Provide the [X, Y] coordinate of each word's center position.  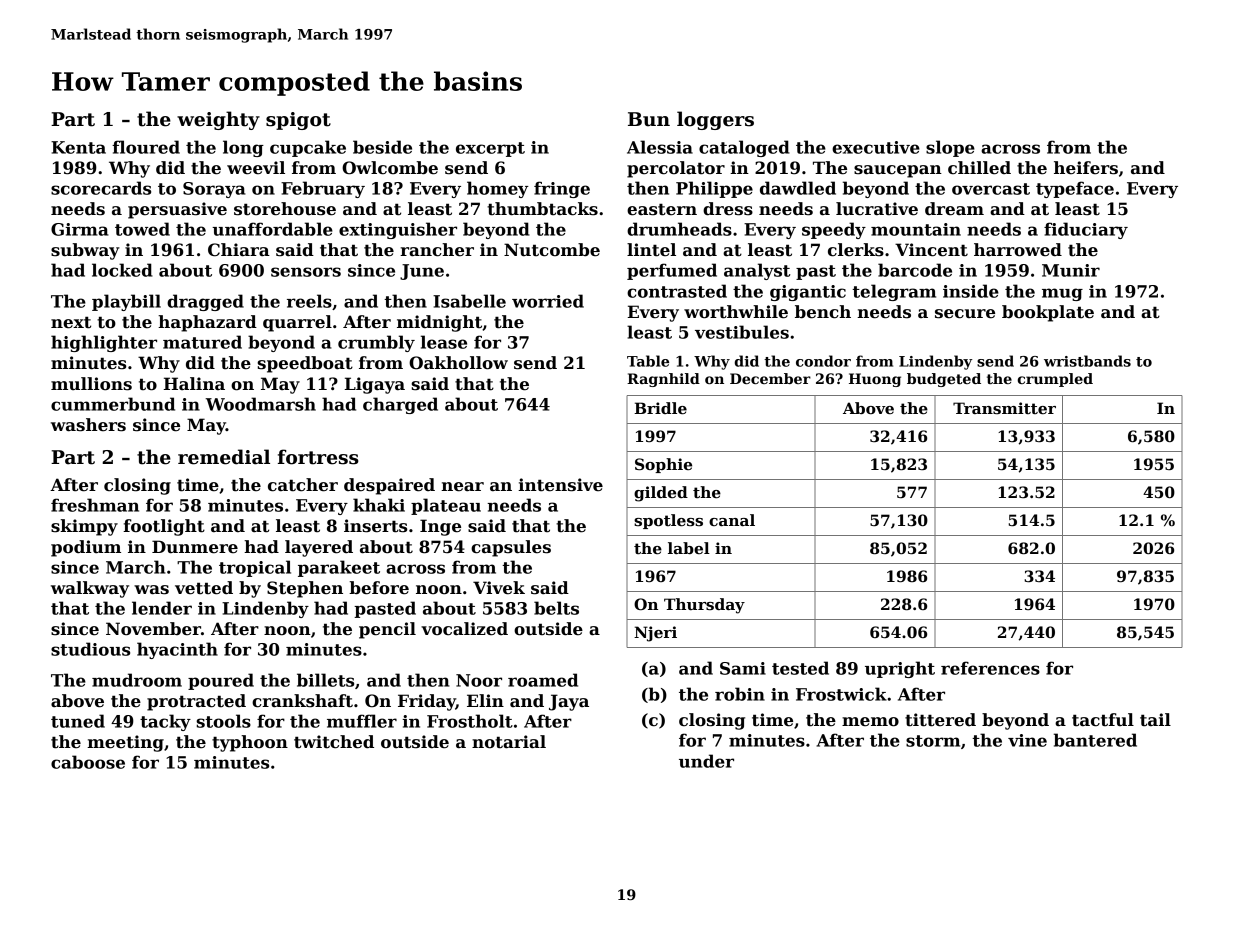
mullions [91, 384]
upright [900, 669]
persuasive [177, 210]
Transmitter [1004, 408]
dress [728, 209]
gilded [661, 494]
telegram [894, 292]
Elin [485, 700]
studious [90, 649]
